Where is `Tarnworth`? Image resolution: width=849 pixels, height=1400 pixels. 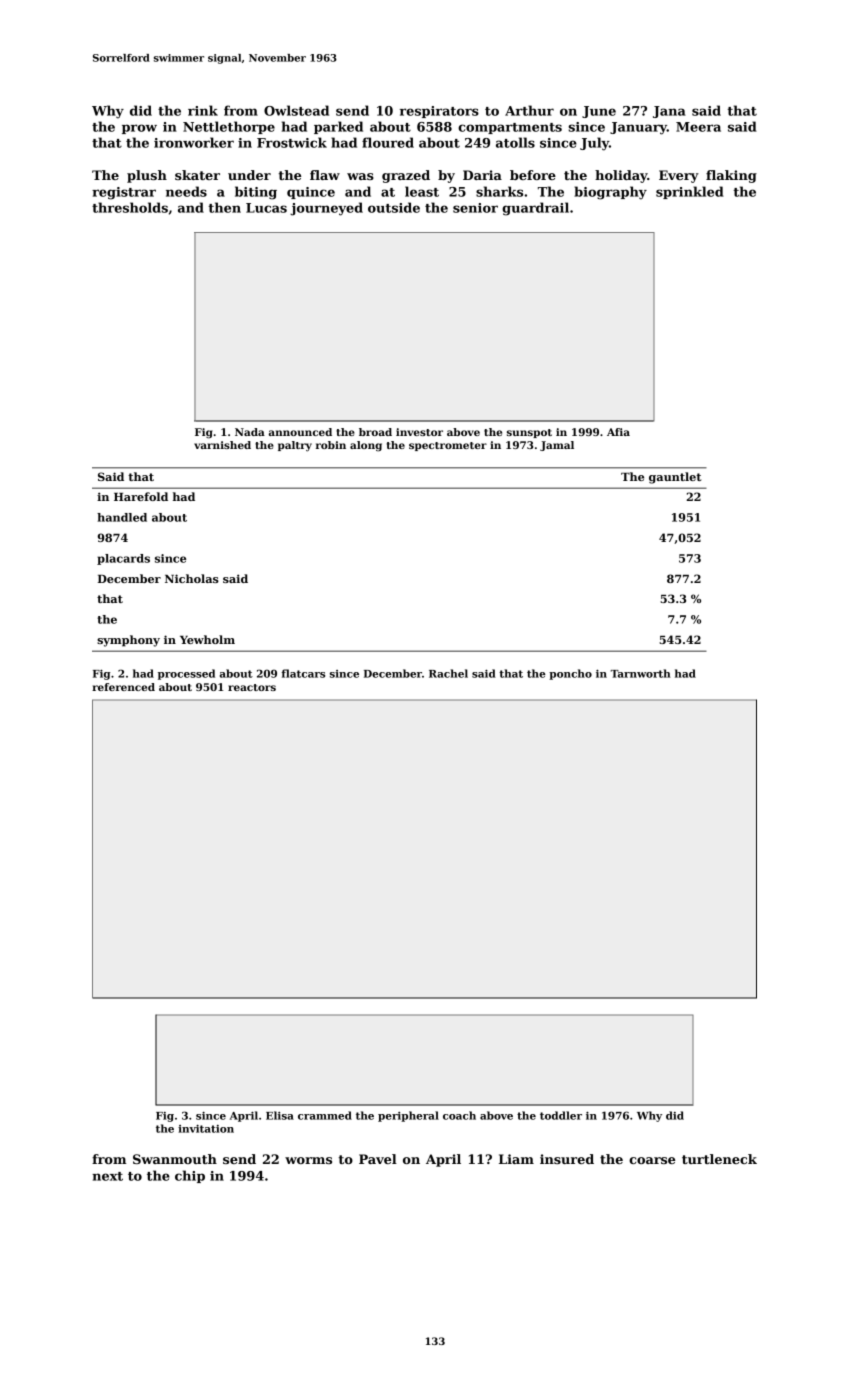 Tarnworth is located at coordinates (640, 673).
